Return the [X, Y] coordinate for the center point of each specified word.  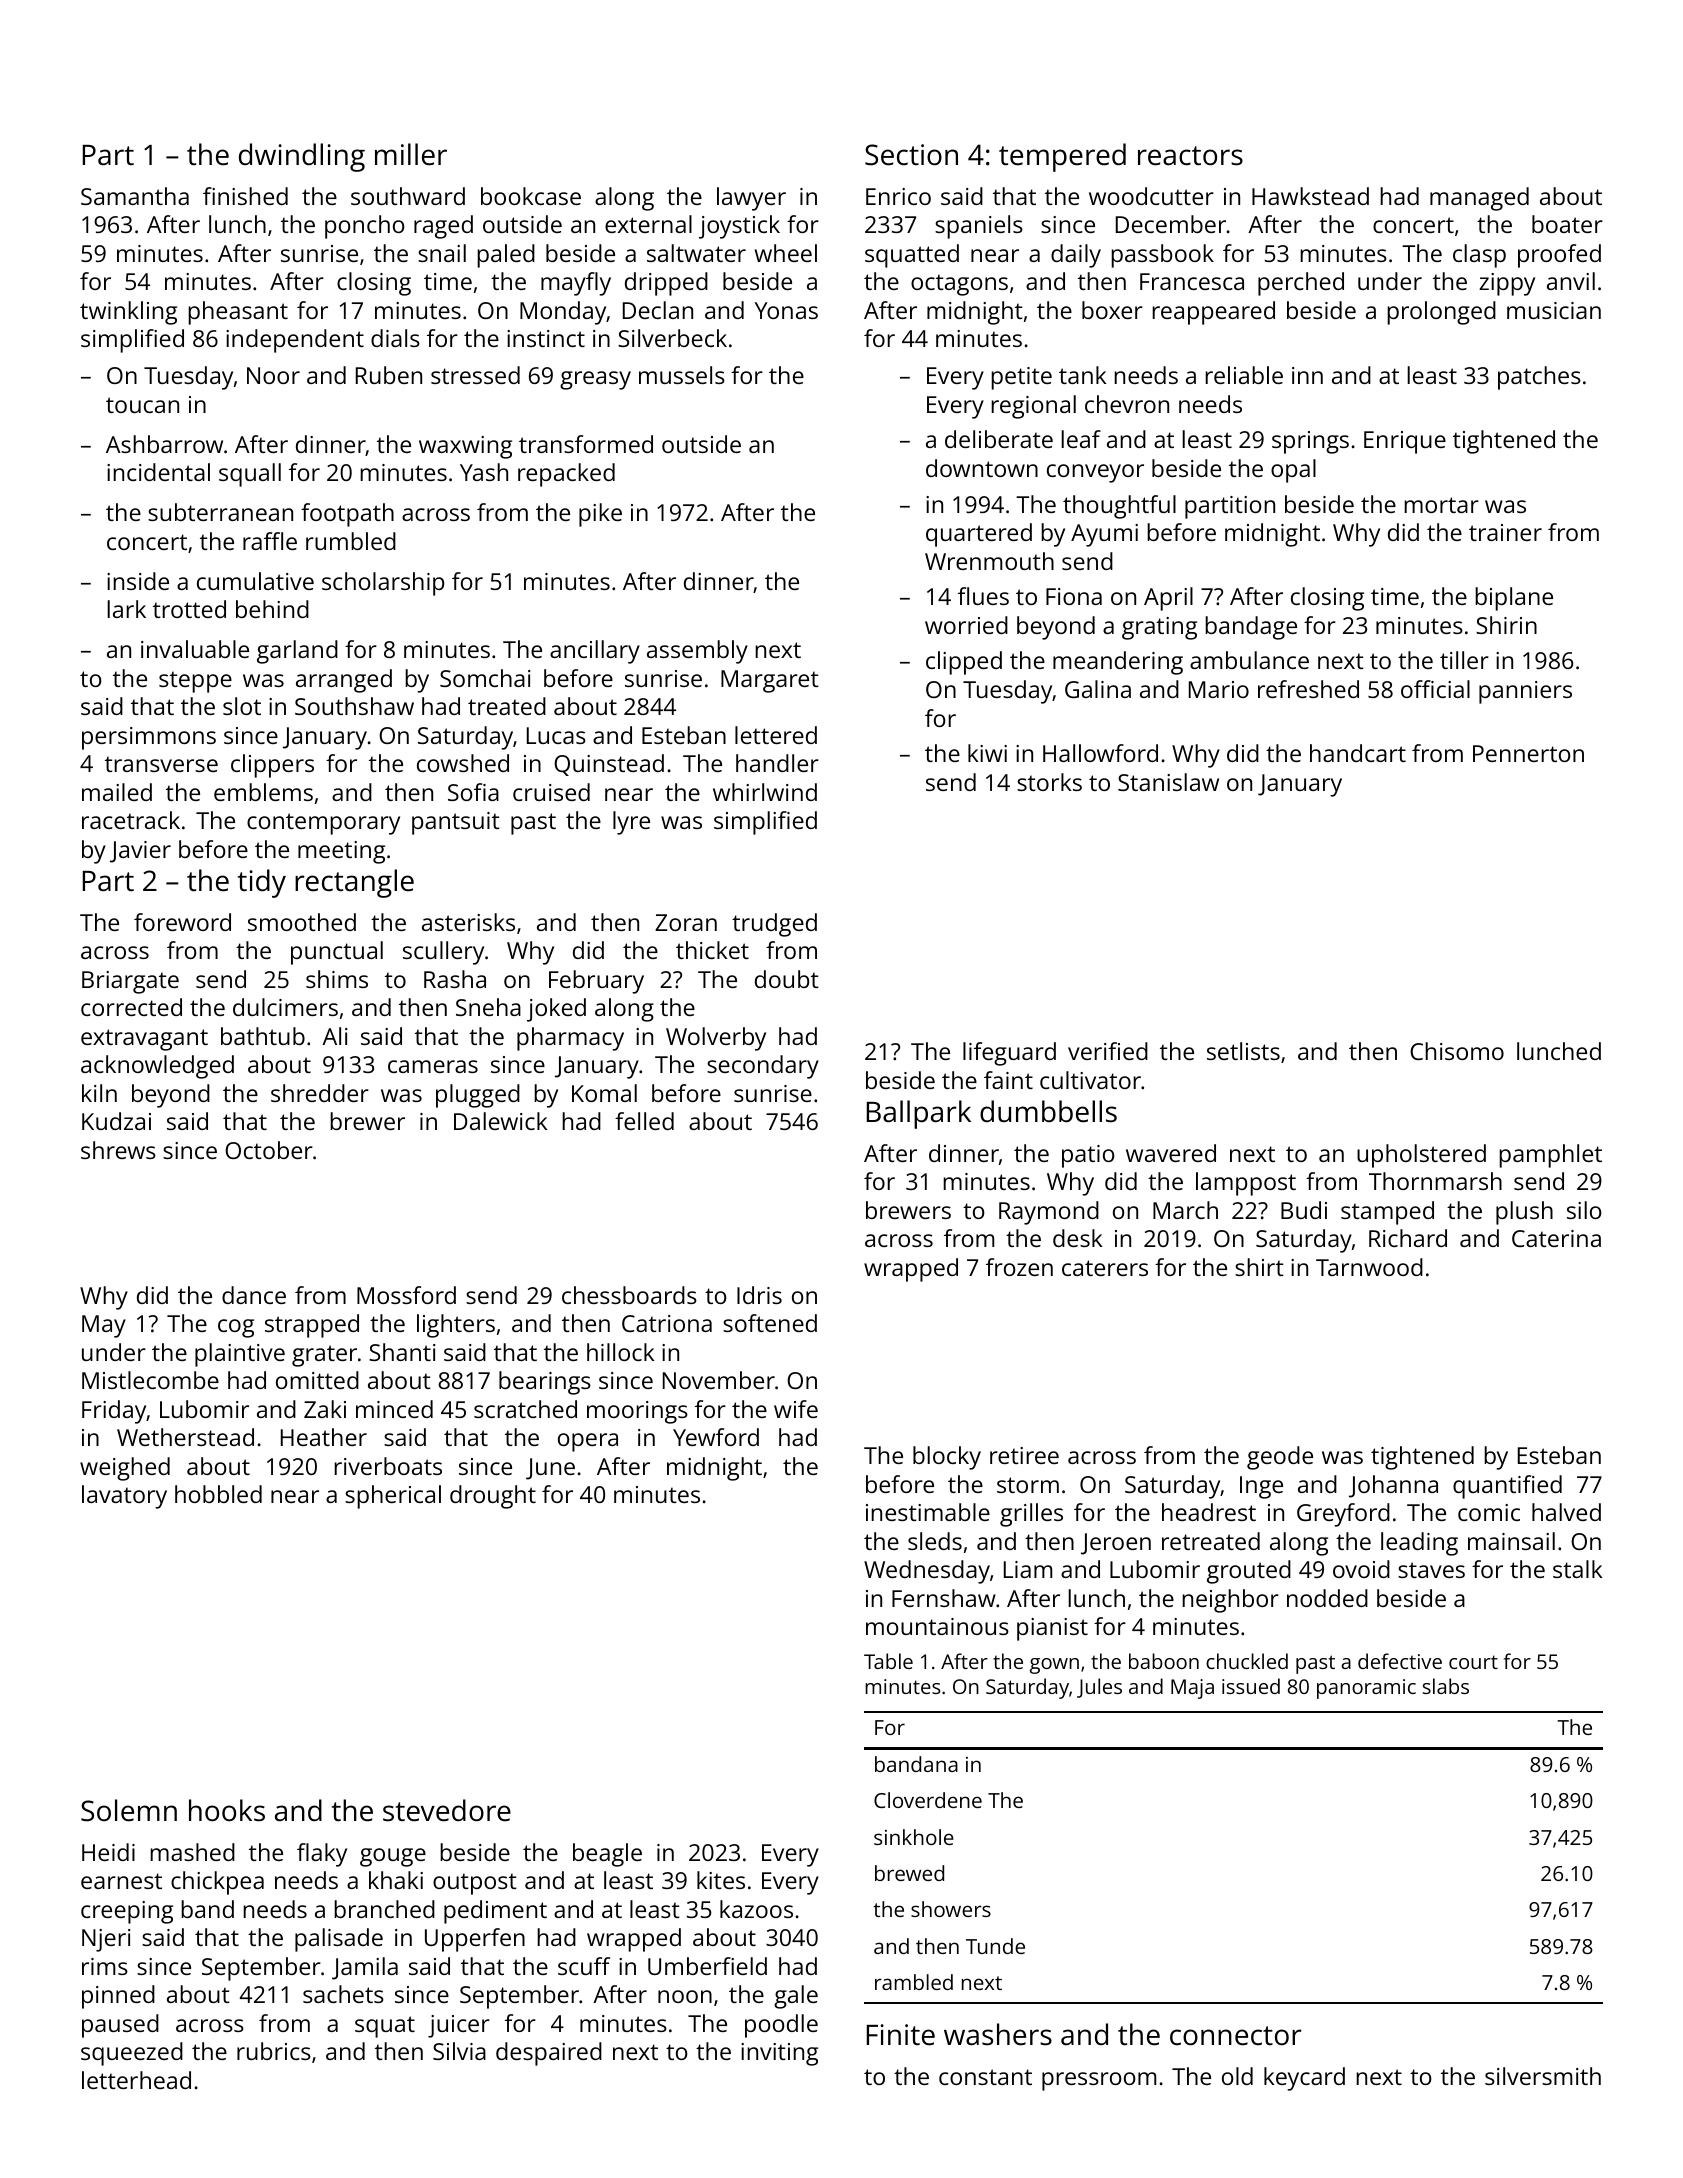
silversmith [1543, 2076]
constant [985, 2077]
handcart [1358, 753]
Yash [484, 472]
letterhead [136, 2080]
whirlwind [765, 792]
